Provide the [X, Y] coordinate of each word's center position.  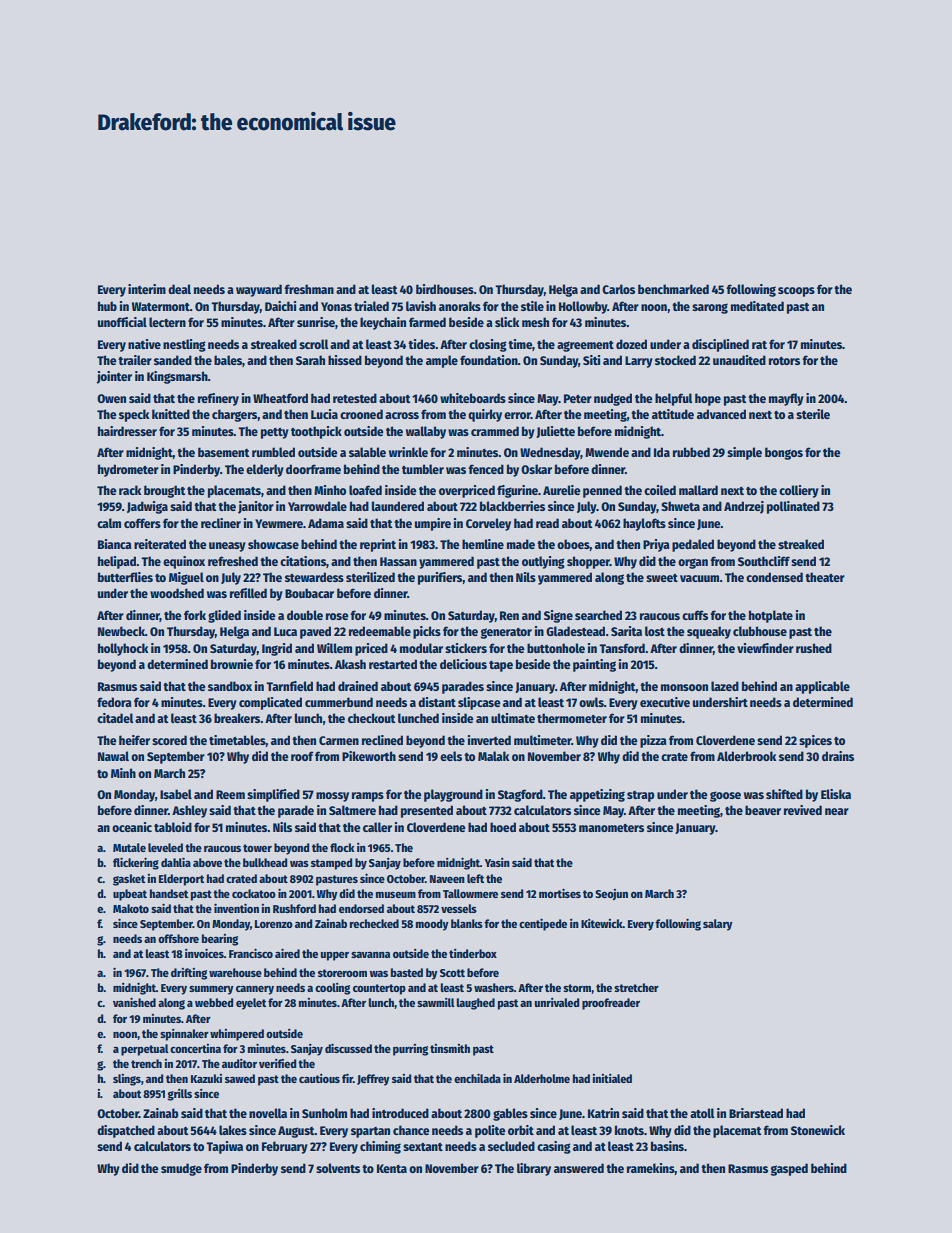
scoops [796, 292]
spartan [370, 1132]
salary [718, 925]
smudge [181, 1169]
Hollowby [583, 307]
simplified [273, 795]
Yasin [497, 862]
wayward [259, 290]
